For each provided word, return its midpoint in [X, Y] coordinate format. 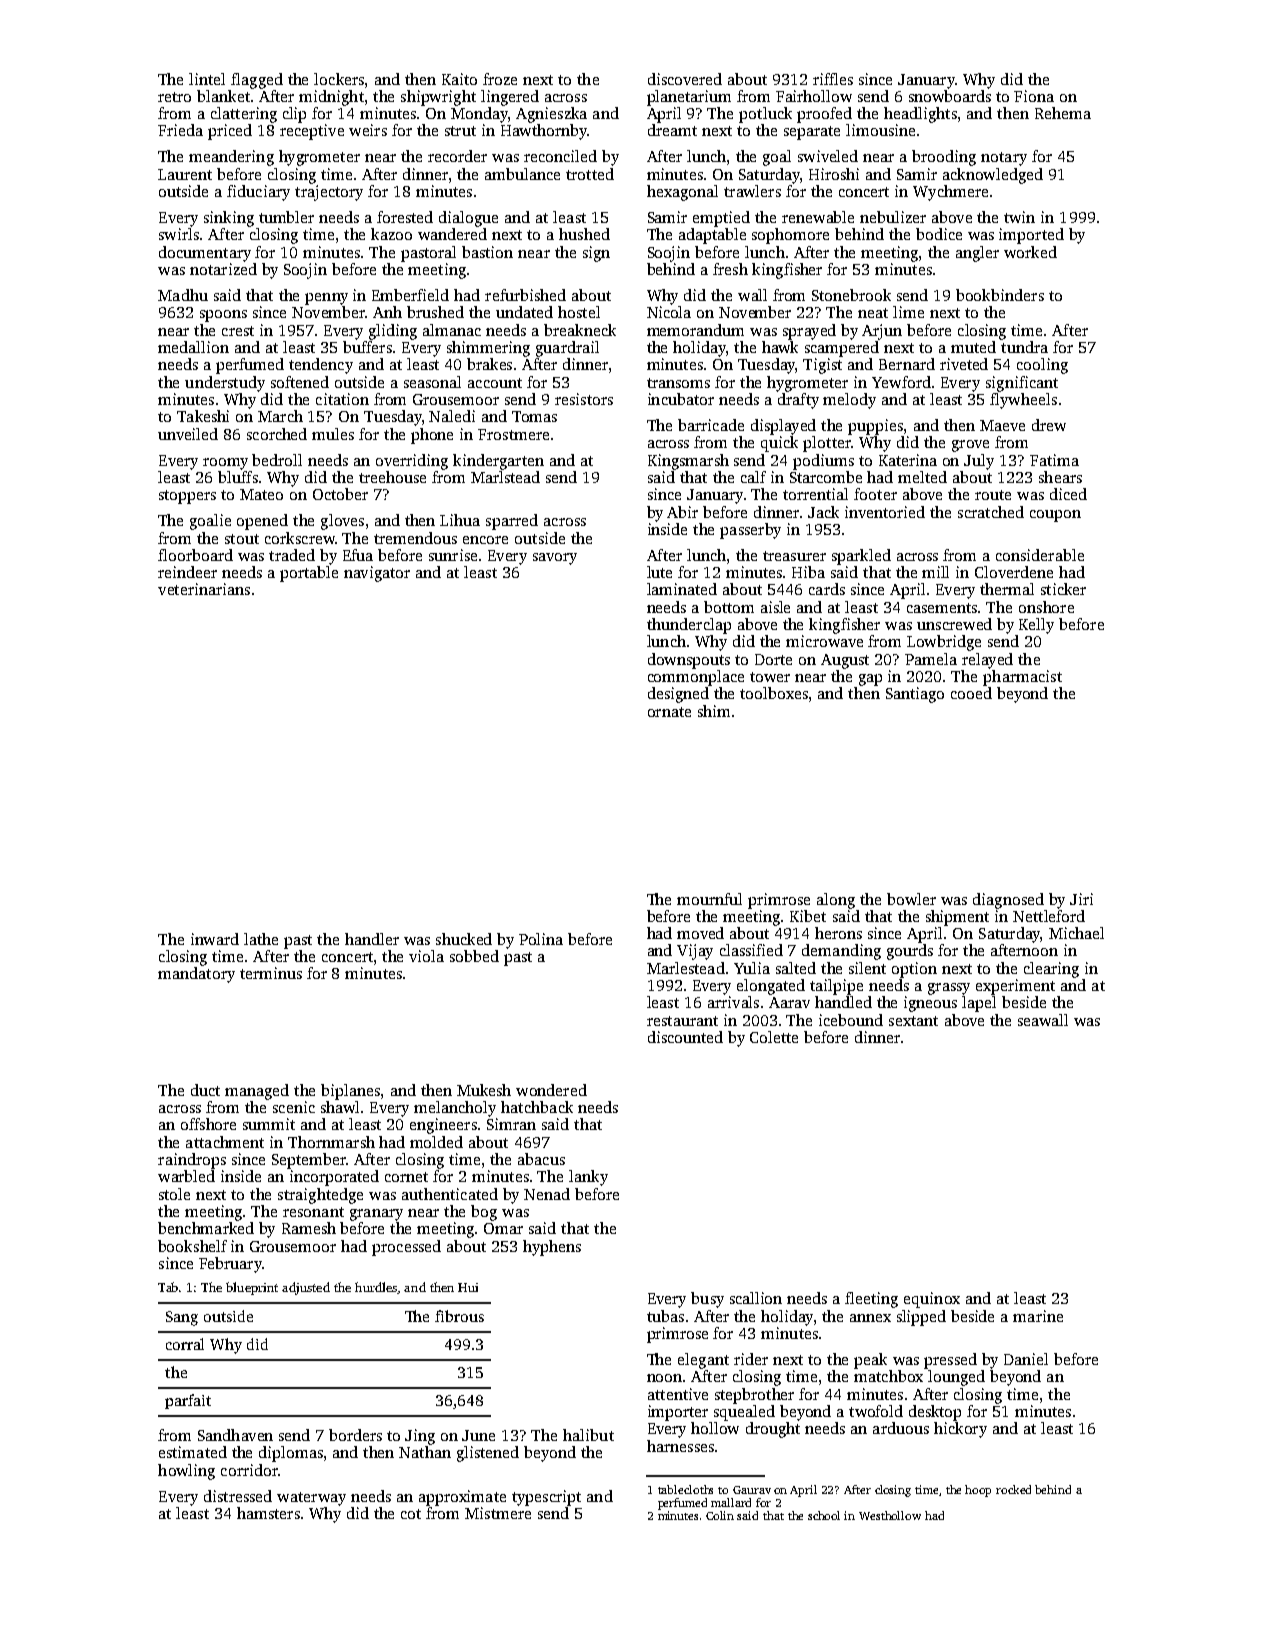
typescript [546, 1498]
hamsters [268, 1513]
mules [333, 434]
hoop [978, 1491]
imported [1031, 236]
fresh [730, 269]
